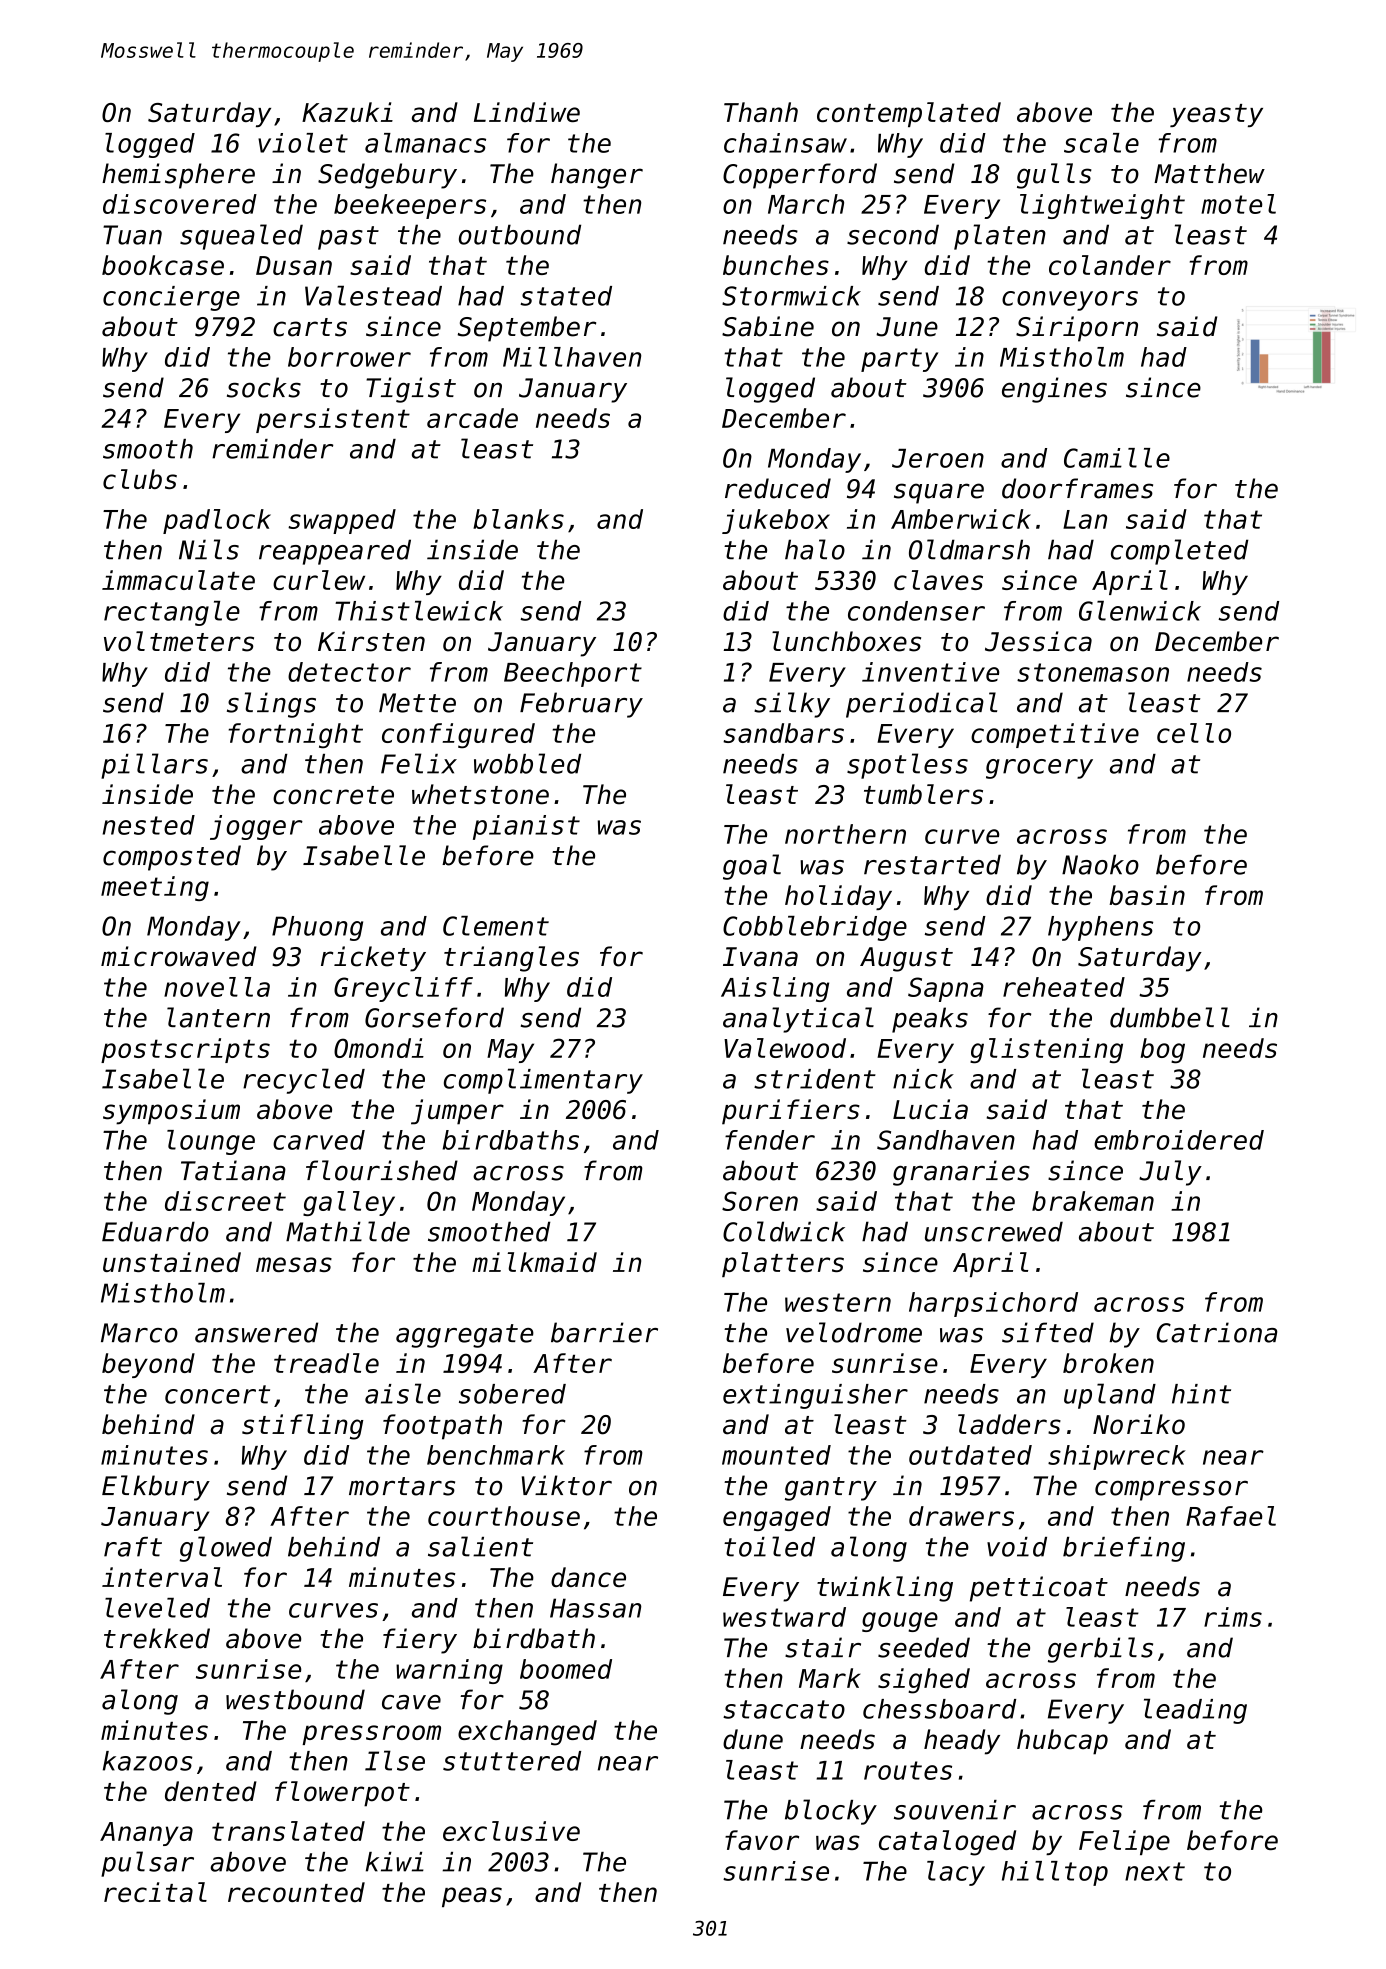 The width and height of the document is (1386, 1969). What do you see at coordinates (930, 1020) in the document?
I see `peaks` at bounding box center [930, 1020].
